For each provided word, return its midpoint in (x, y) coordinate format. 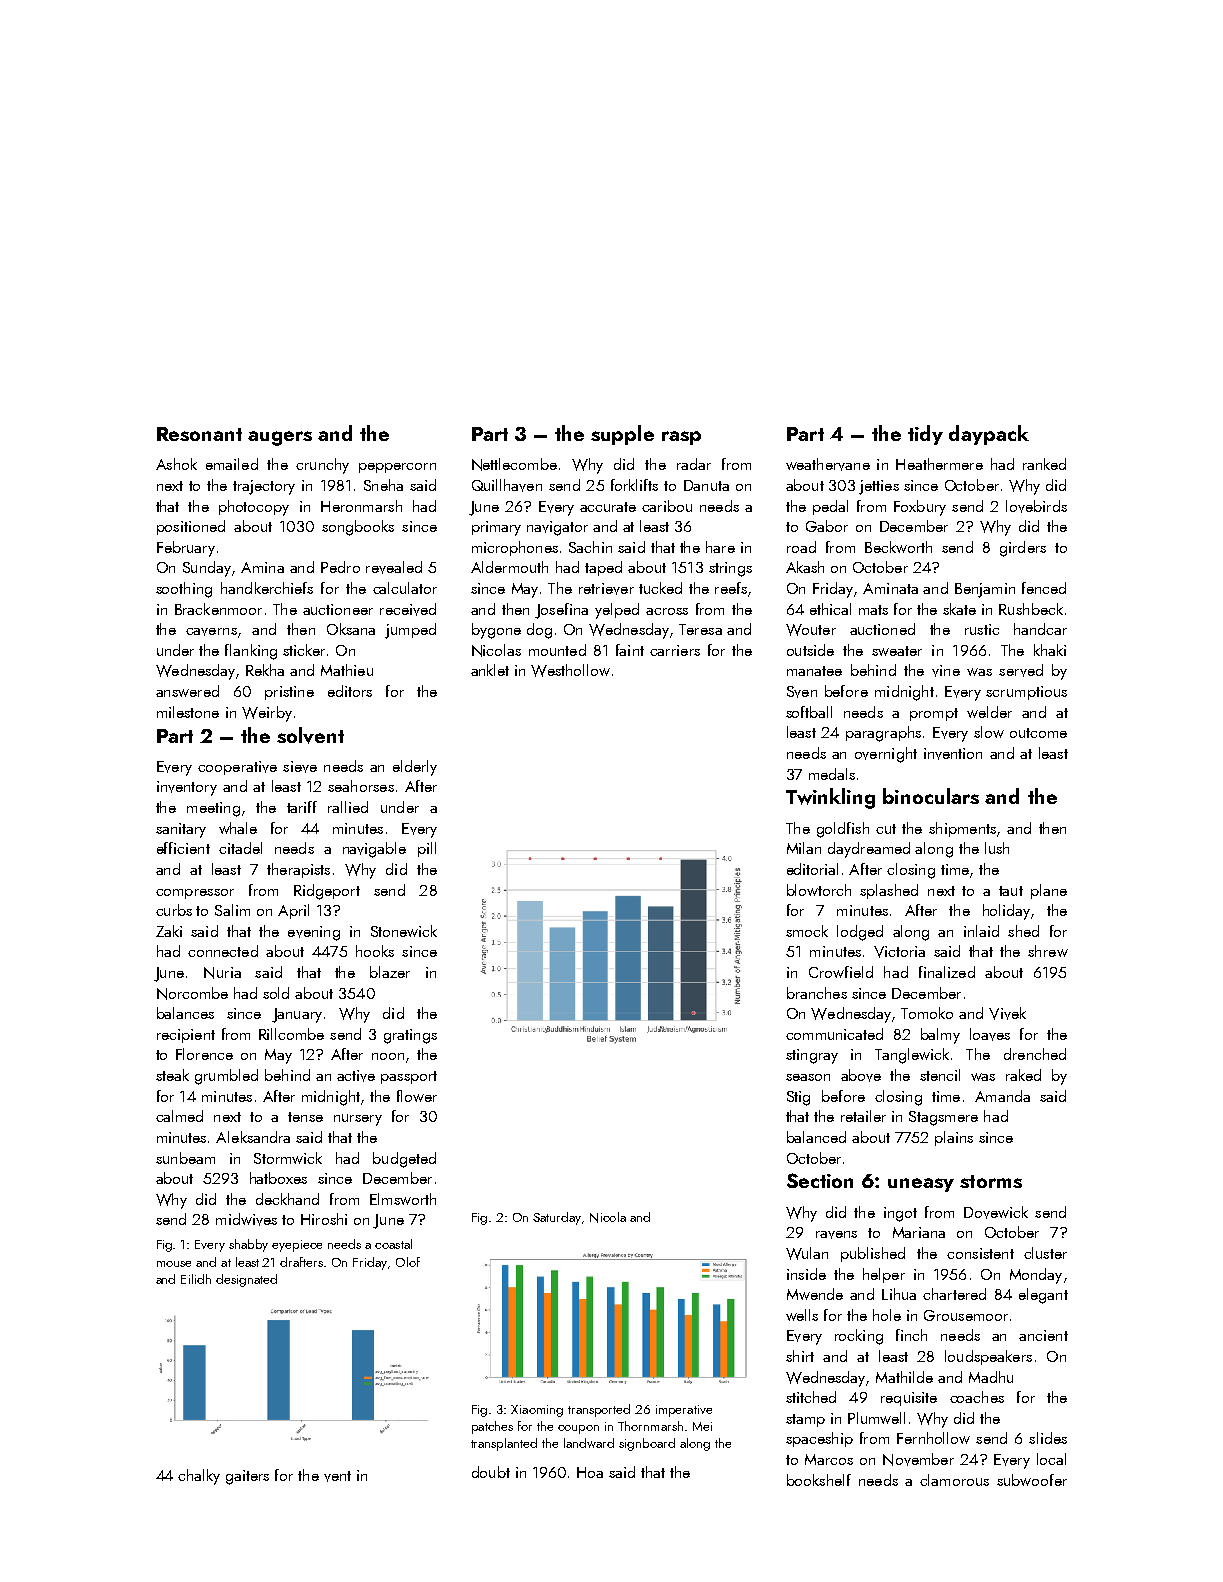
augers (280, 438)
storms (991, 1181)
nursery (358, 1120)
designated (246, 1280)
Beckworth (898, 547)
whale (238, 828)
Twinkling (830, 798)
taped (603, 568)
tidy (925, 435)
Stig (798, 1098)
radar (694, 464)
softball (809, 712)
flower (417, 1096)
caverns (211, 632)
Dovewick (996, 1212)
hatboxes (278, 1178)
